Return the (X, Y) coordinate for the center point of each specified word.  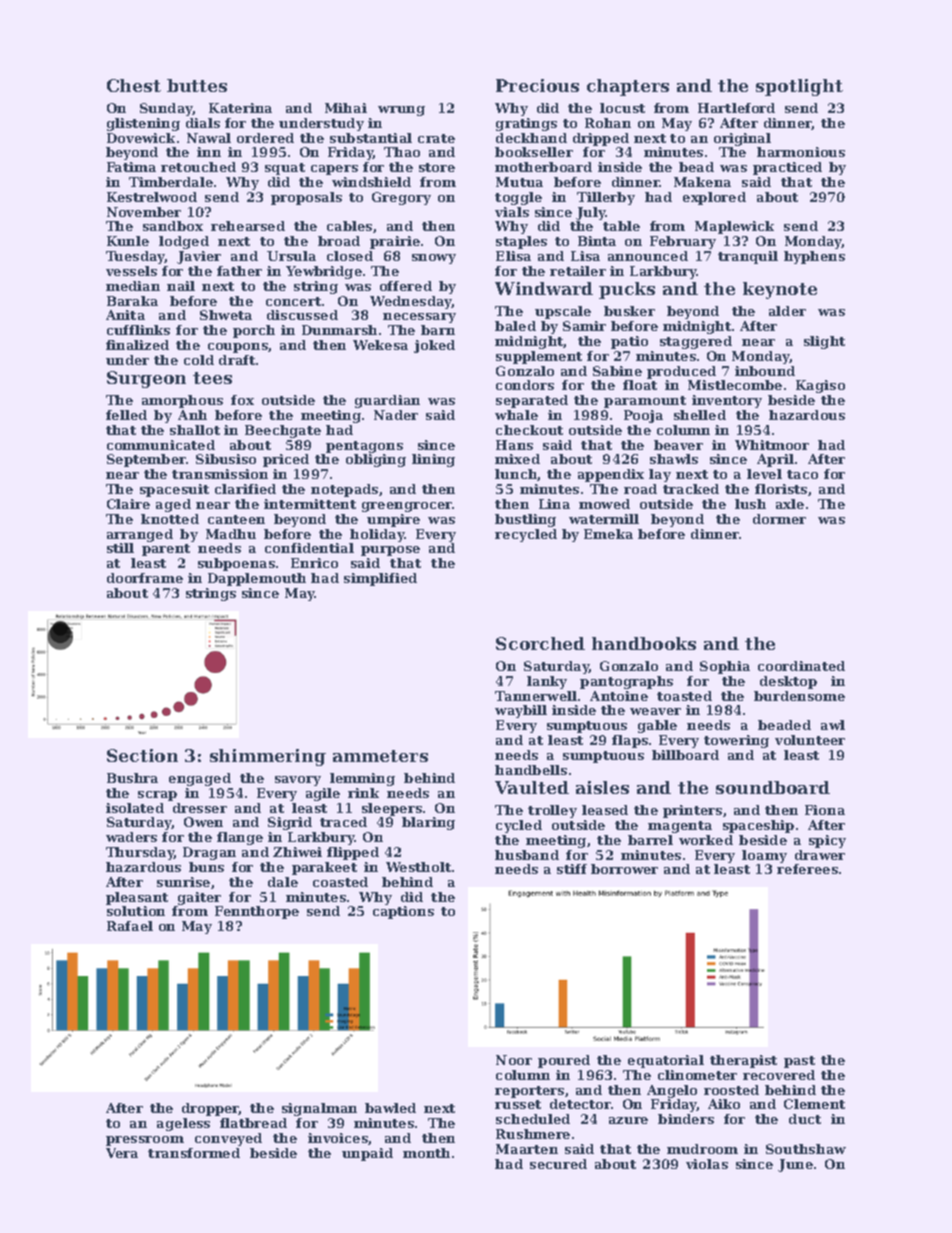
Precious (537, 85)
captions (403, 912)
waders (131, 837)
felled (126, 415)
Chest (134, 85)
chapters (628, 87)
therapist (743, 1061)
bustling (525, 520)
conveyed (228, 1139)
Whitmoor (772, 445)
